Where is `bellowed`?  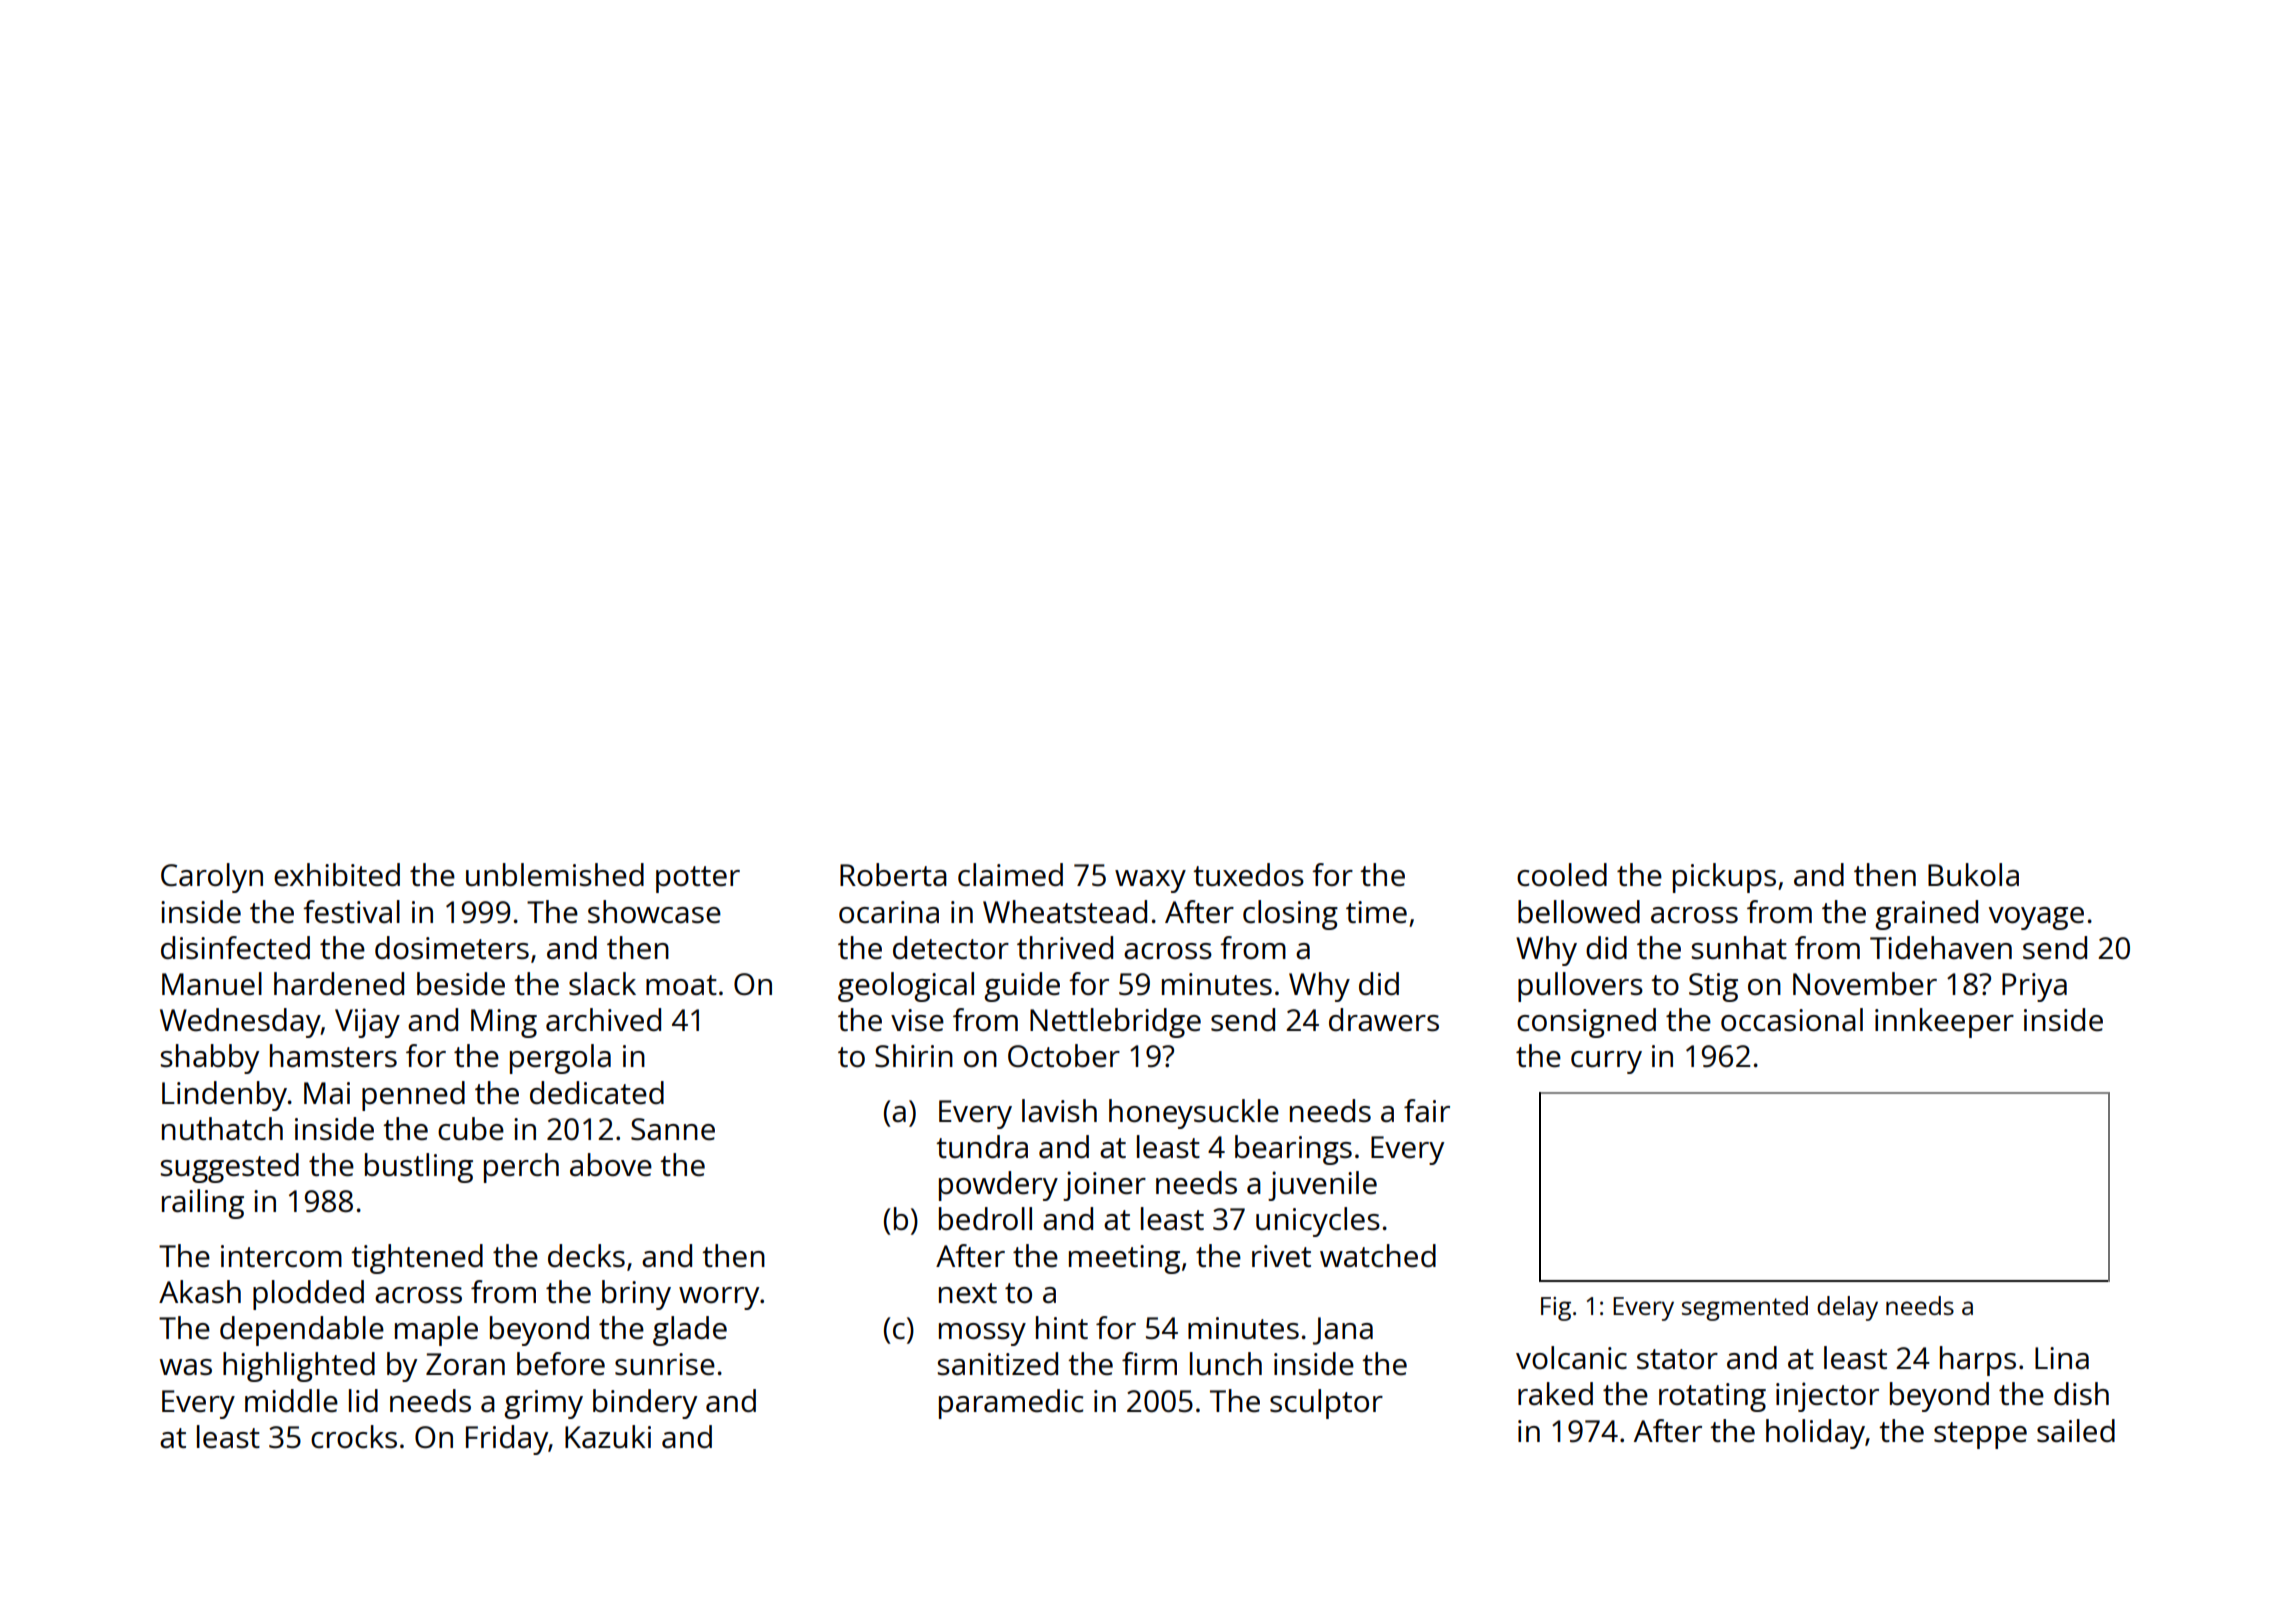 bellowed is located at coordinates (1579, 912).
